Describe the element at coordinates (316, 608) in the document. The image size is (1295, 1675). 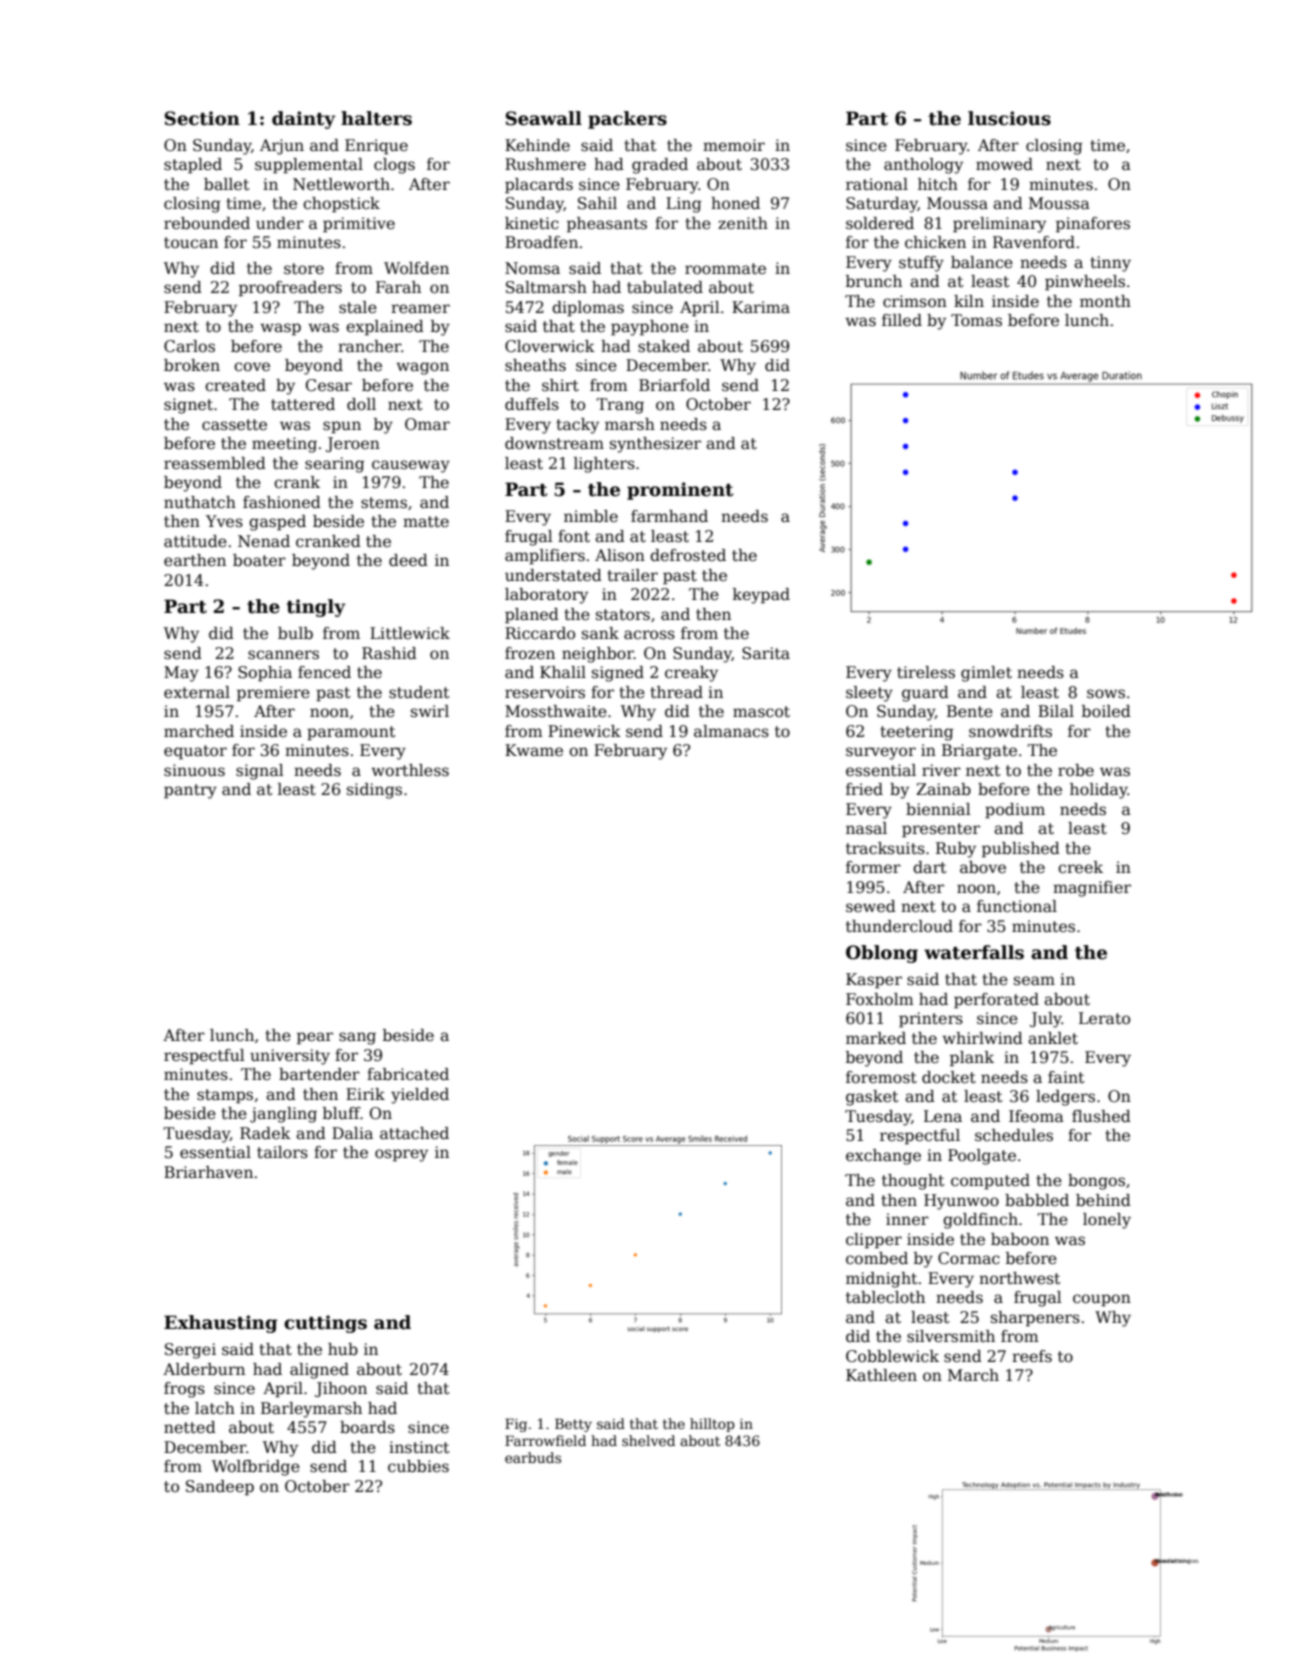
I see `tingly` at that location.
